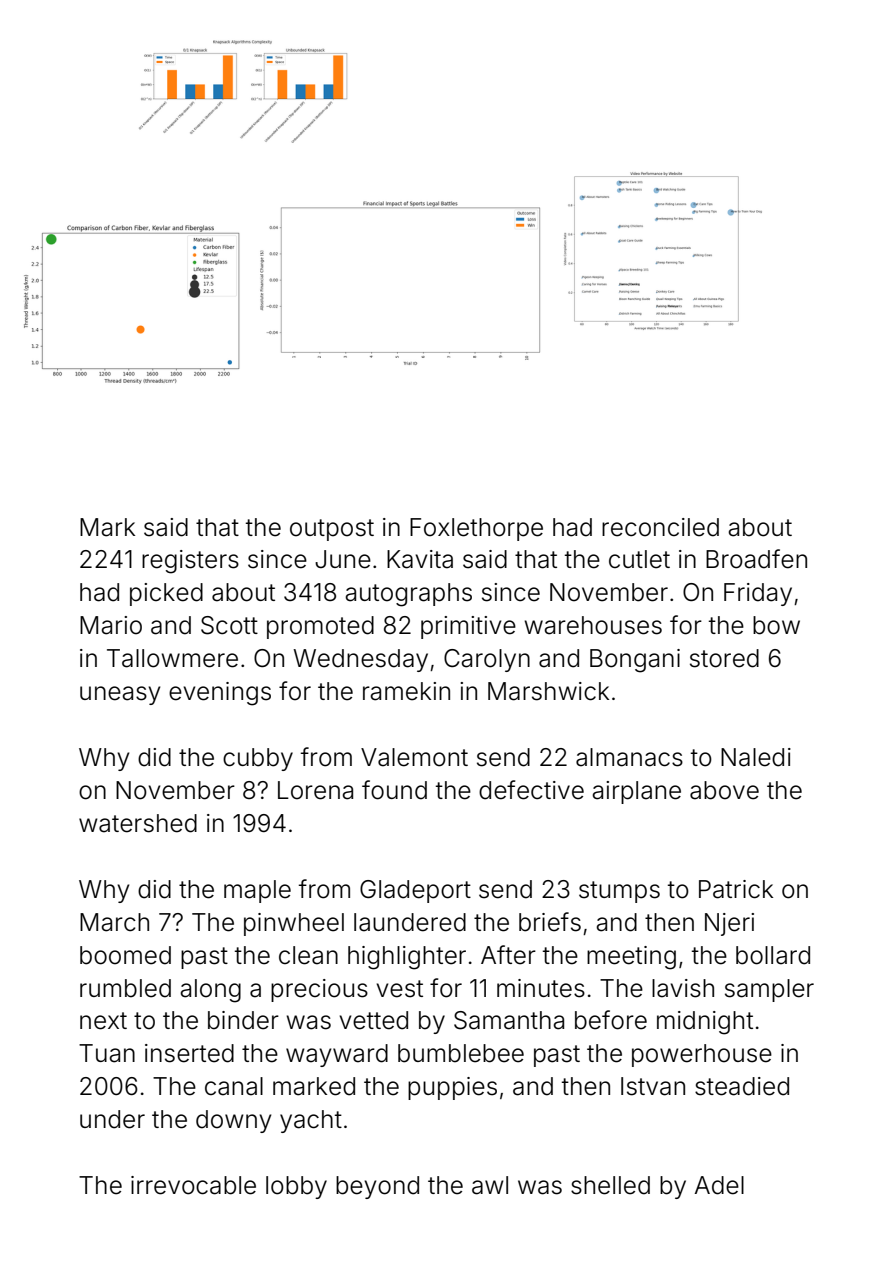 The image size is (896, 1272). Describe the element at coordinates (234, 1086) in the screenshot. I see `canal` at that location.
